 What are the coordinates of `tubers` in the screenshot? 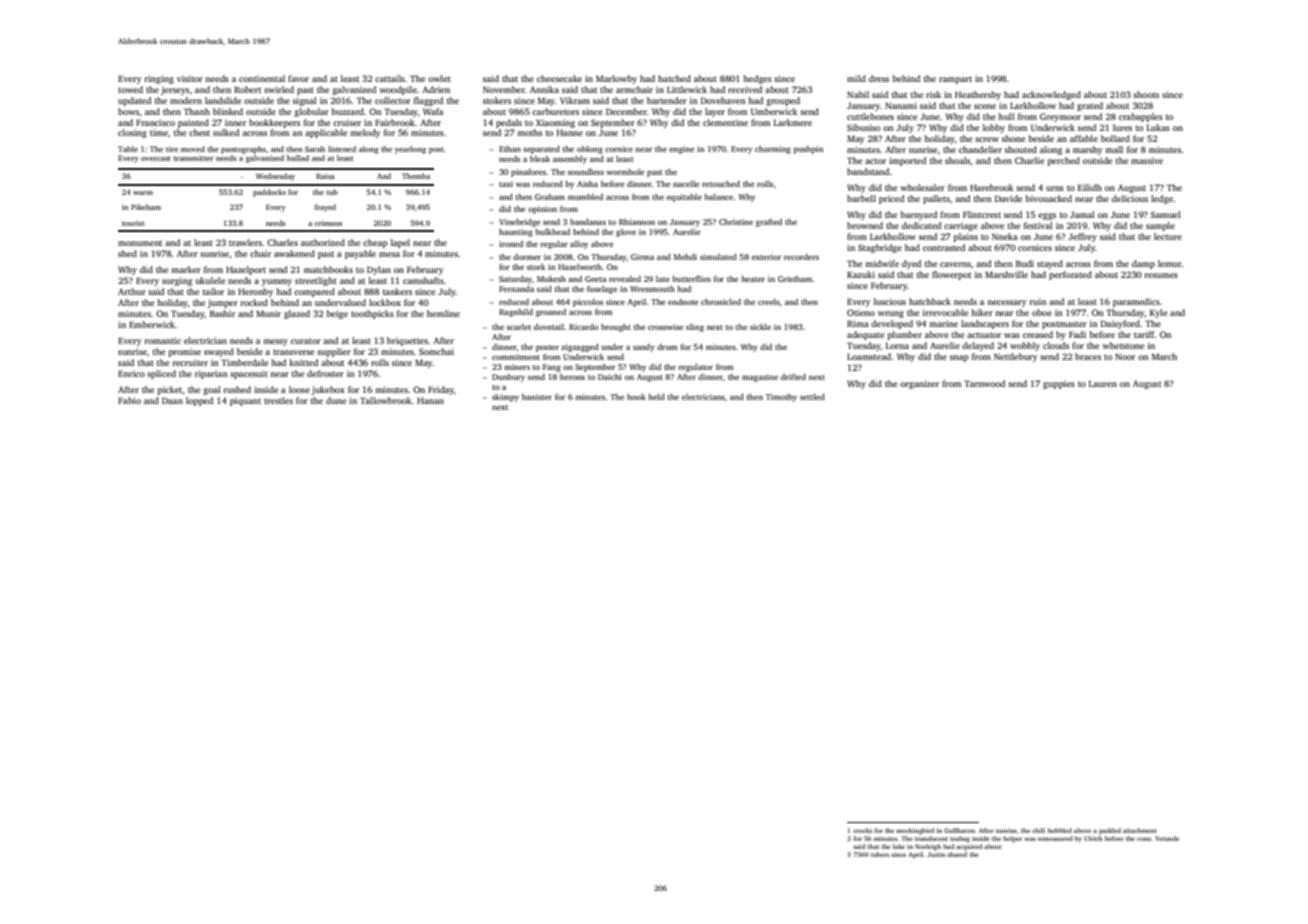 It's located at (880, 854).
